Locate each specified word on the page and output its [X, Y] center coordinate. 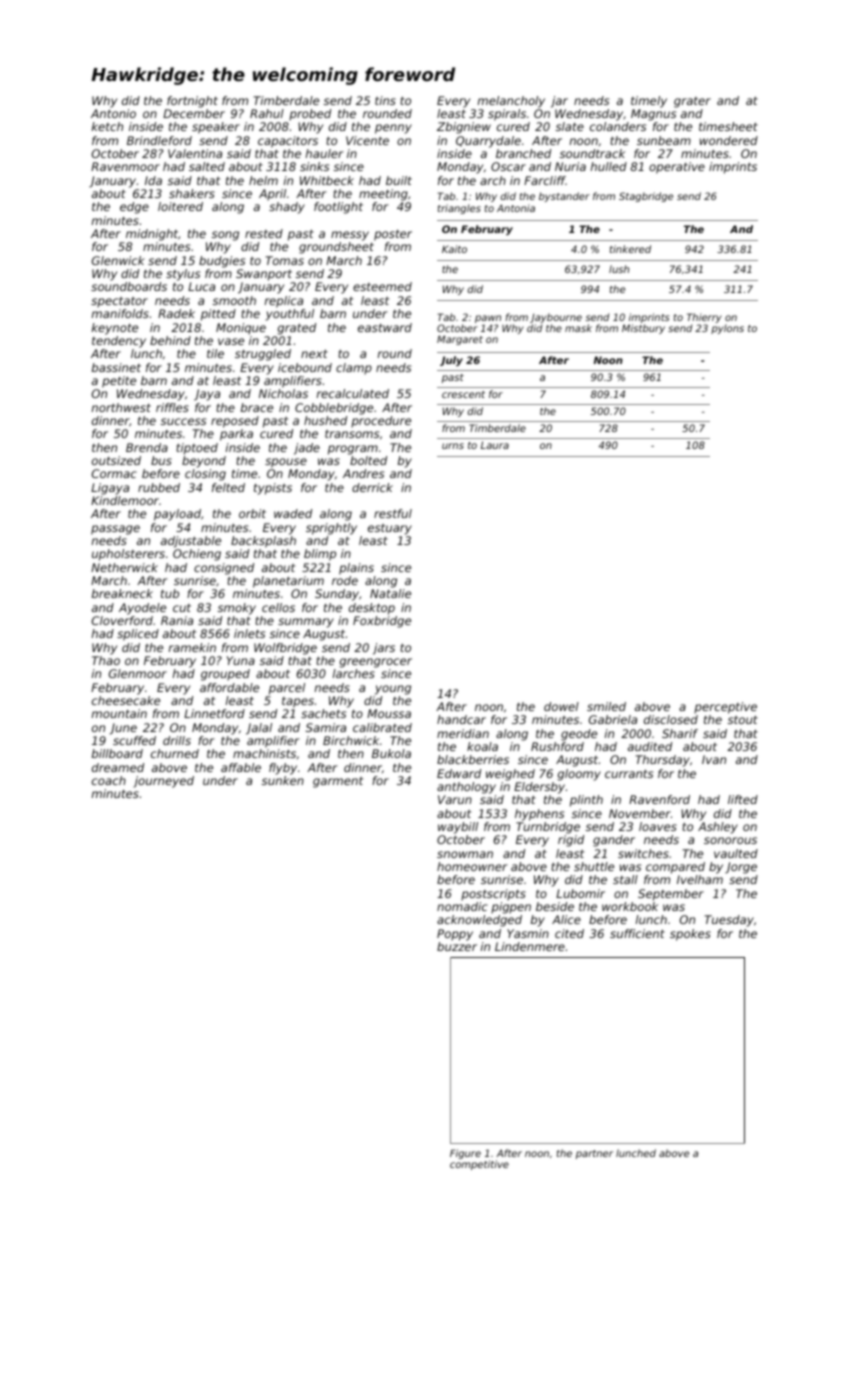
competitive [479, 1165]
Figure [465, 1154]
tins [385, 100]
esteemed [382, 286]
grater [692, 102]
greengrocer [376, 663]
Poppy [455, 935]
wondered [729, 140]
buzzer [457, 946]
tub [170, 593]
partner [594, 1154]
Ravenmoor [125, 166]
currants [629, 773]
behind [170, 340]
